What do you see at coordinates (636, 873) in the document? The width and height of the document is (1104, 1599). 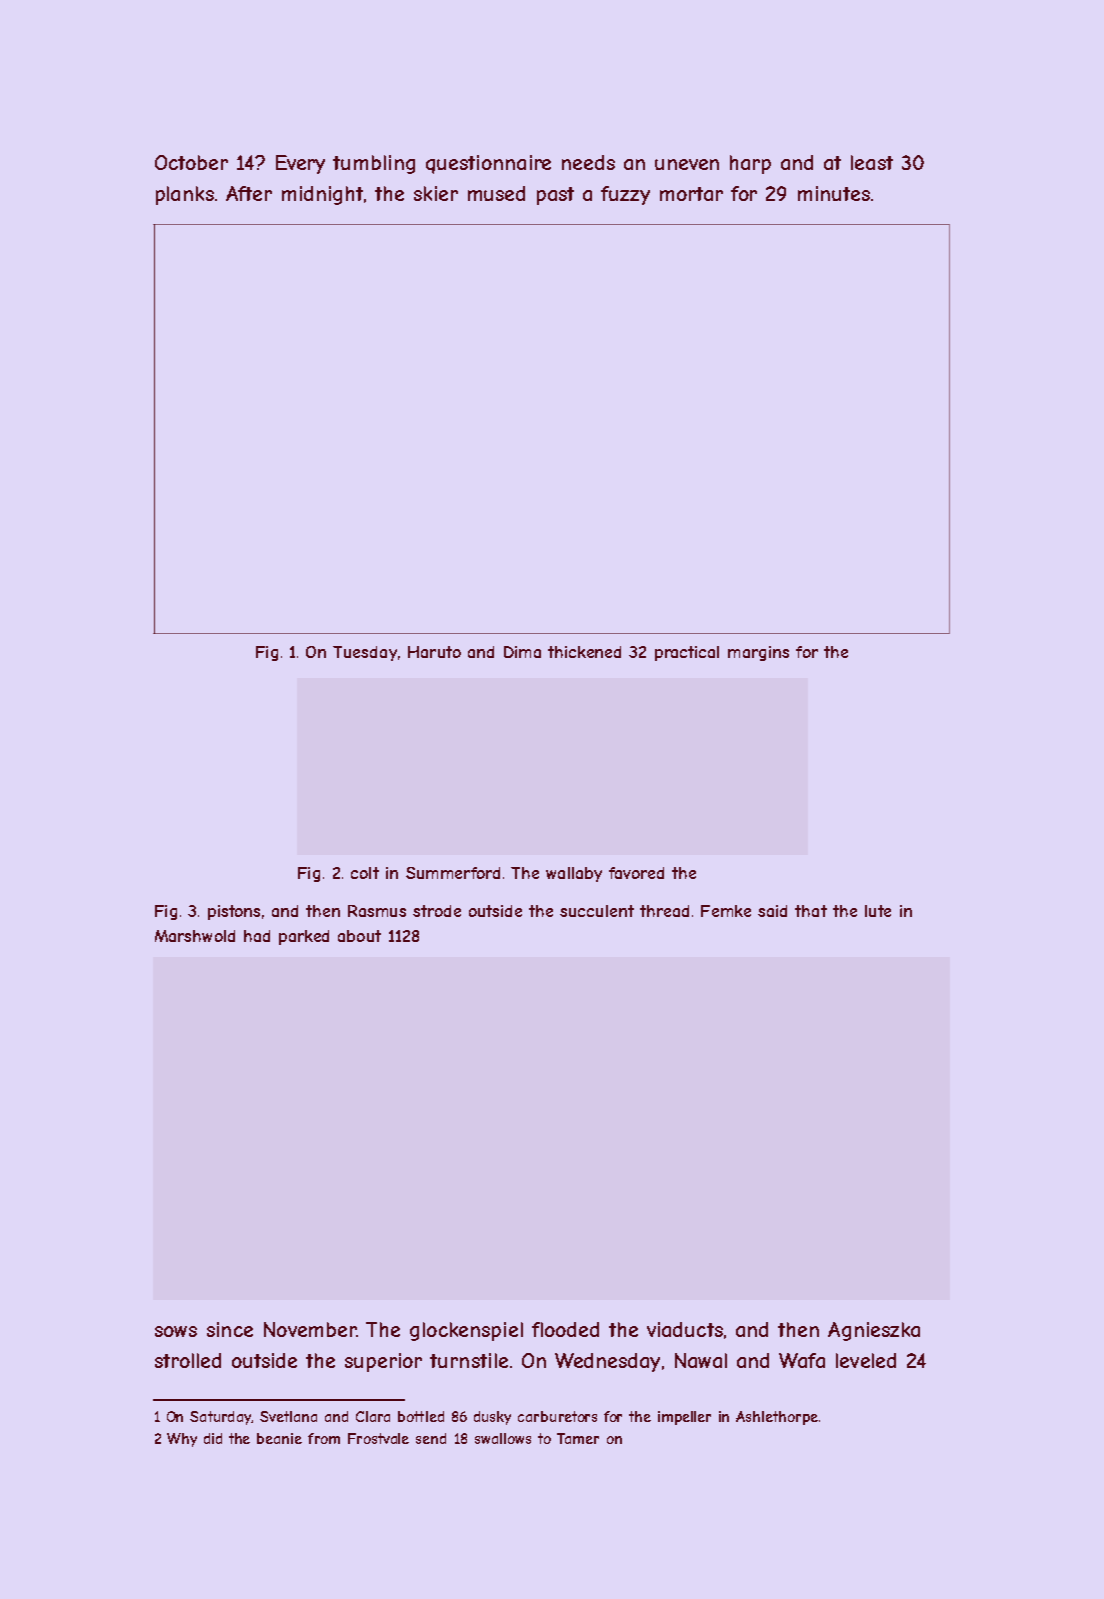 I see `favored` at bounding box center [636, 873].
